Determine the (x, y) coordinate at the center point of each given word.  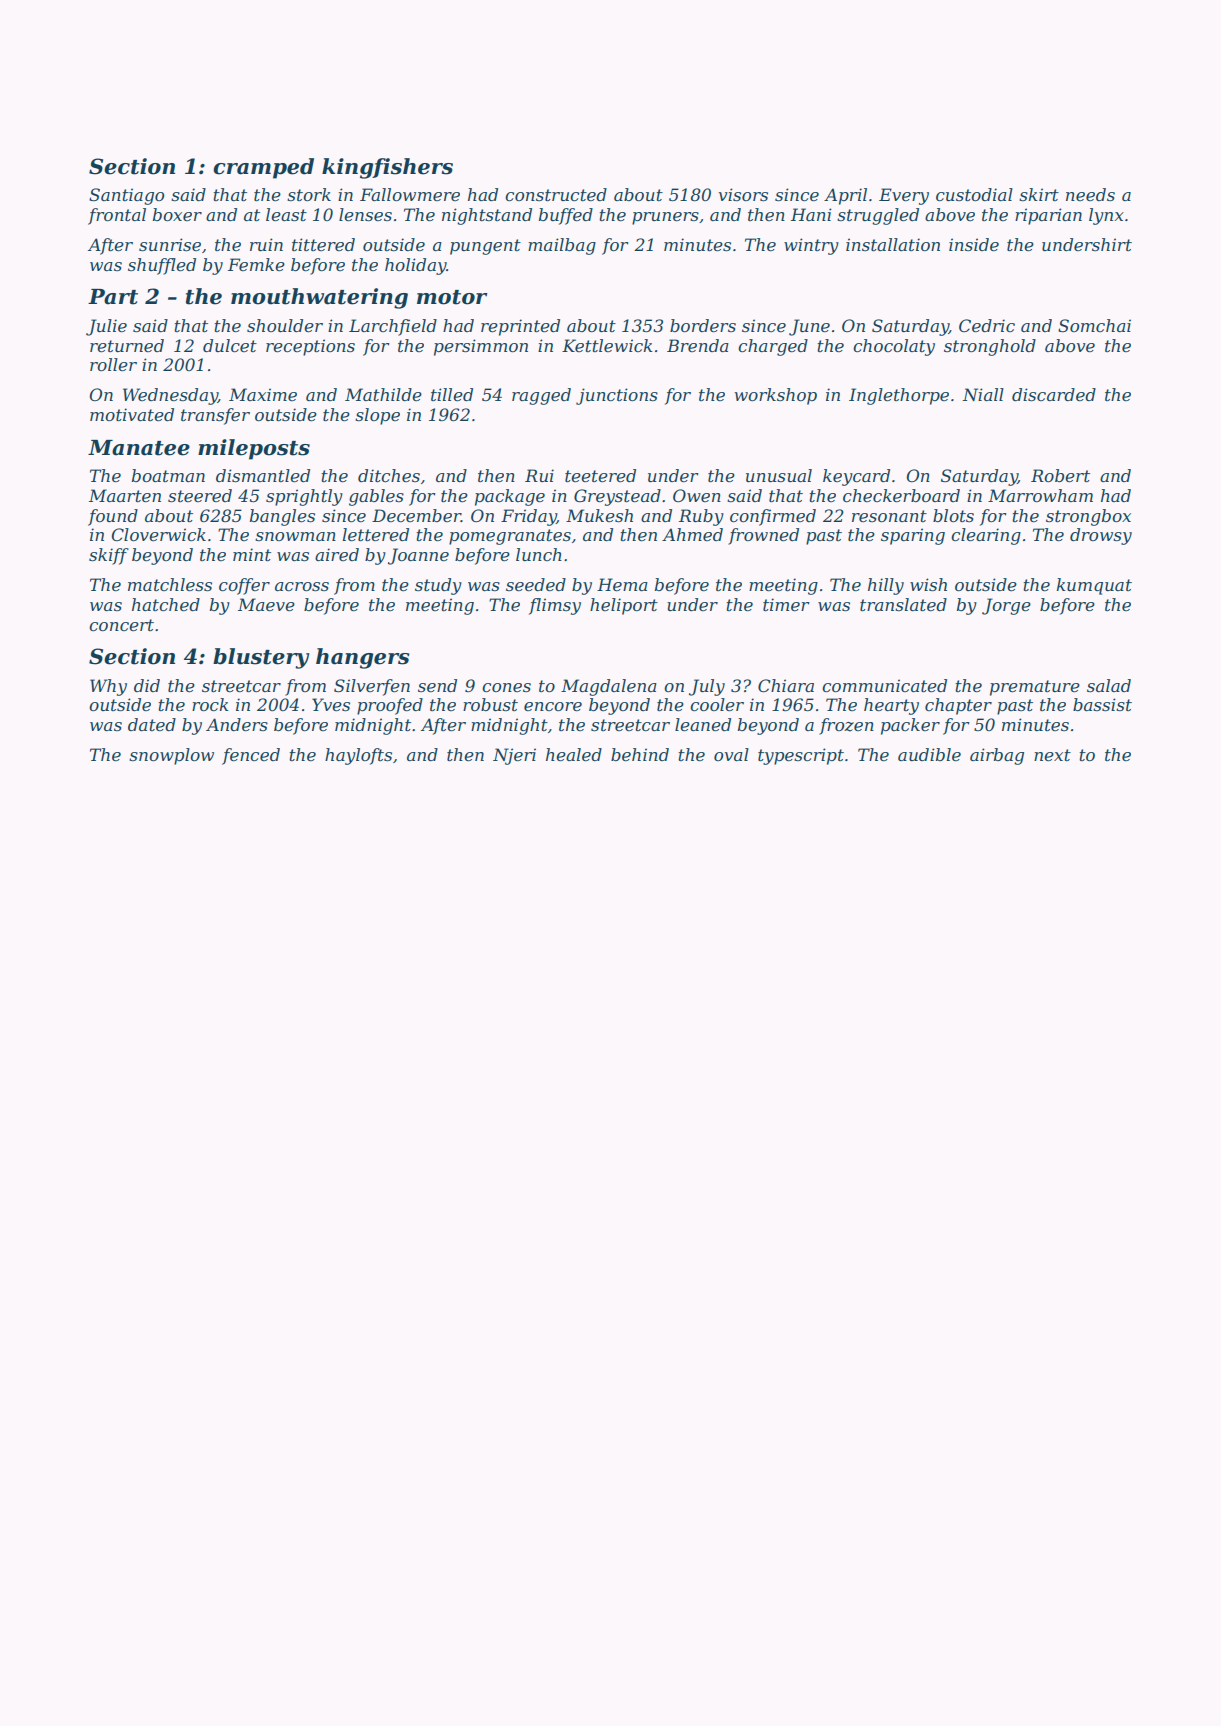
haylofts (358, 756)
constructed (556, 194)
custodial (974, 194)
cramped (263, 168)
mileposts (254, 449)
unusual (779, 475)
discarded (1054, 394)
